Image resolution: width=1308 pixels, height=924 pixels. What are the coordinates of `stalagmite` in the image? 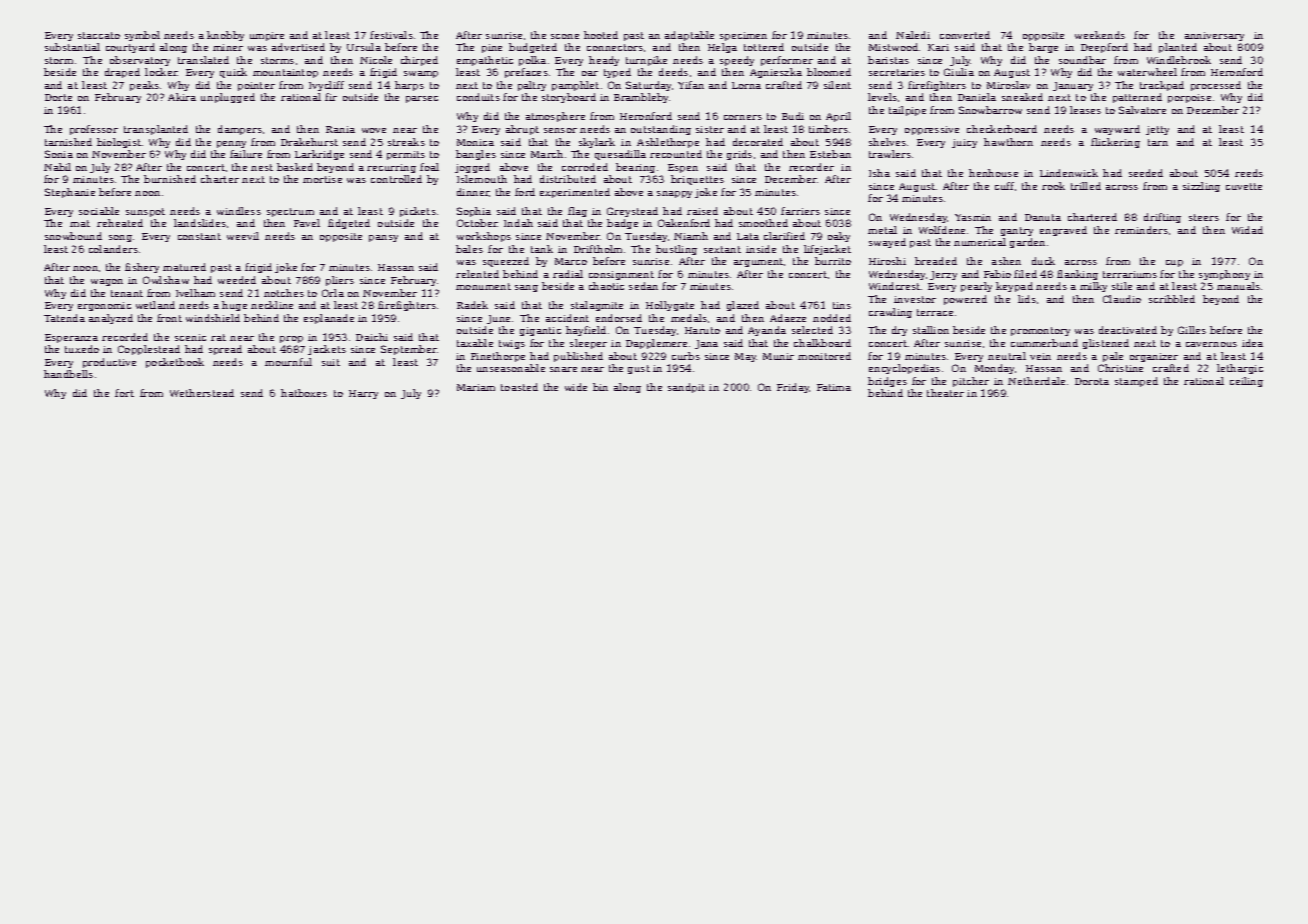 It's located at (597, 306).
